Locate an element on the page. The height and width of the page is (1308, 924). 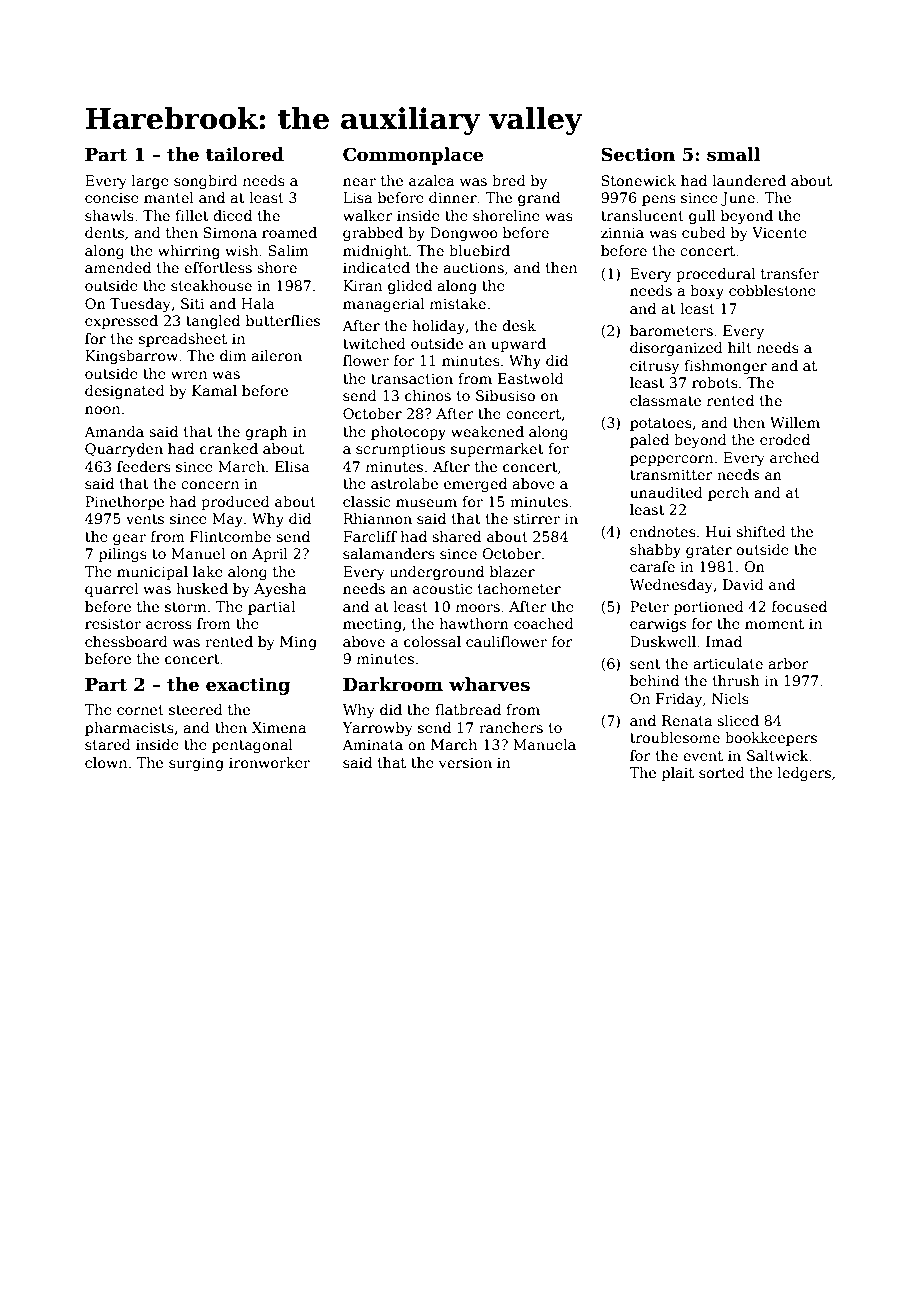
Quarryden is located at coordinates (124, 450).
